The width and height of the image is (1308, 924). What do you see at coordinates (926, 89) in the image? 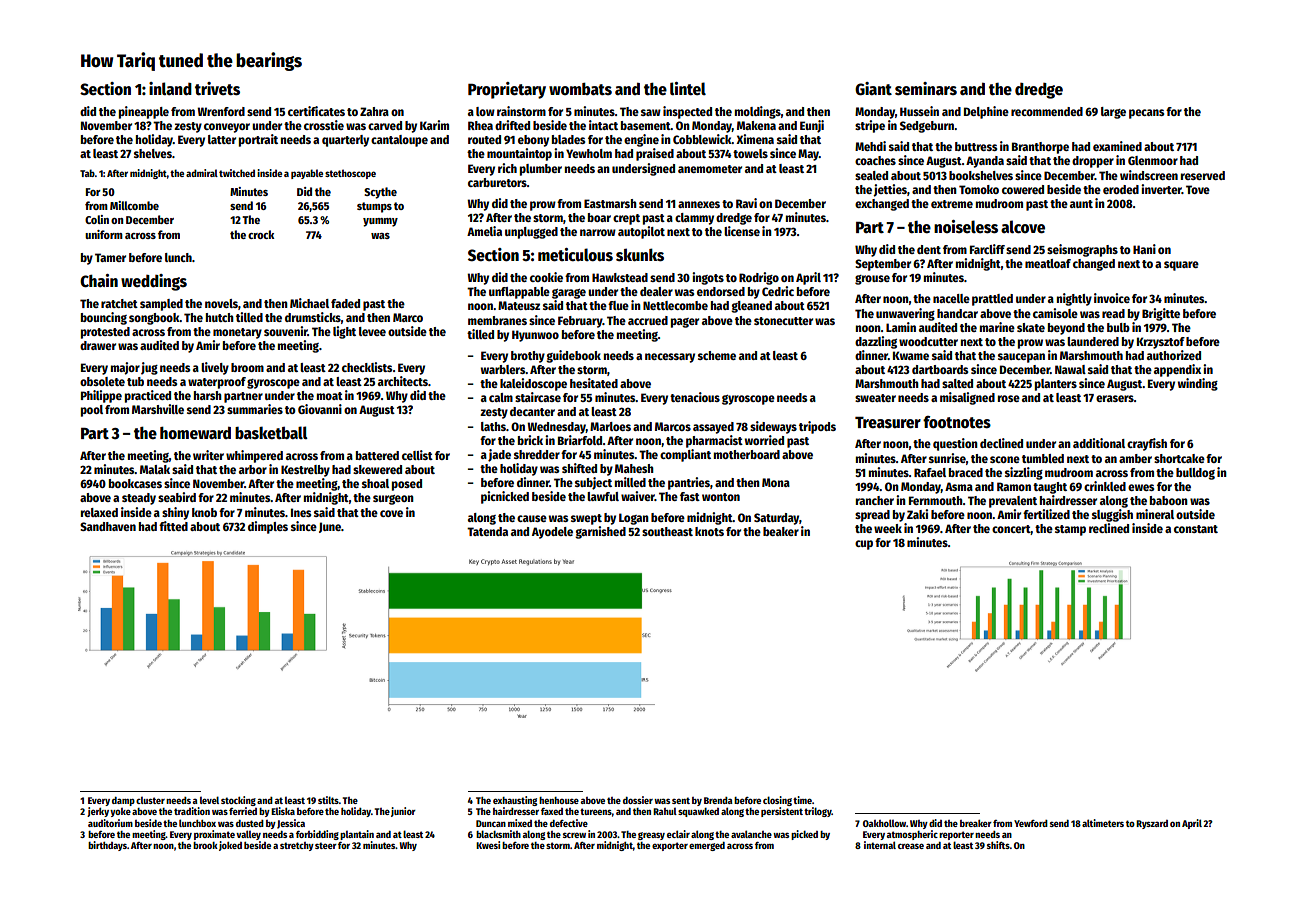
I see `seminars` at bounding box center [926, 89].
